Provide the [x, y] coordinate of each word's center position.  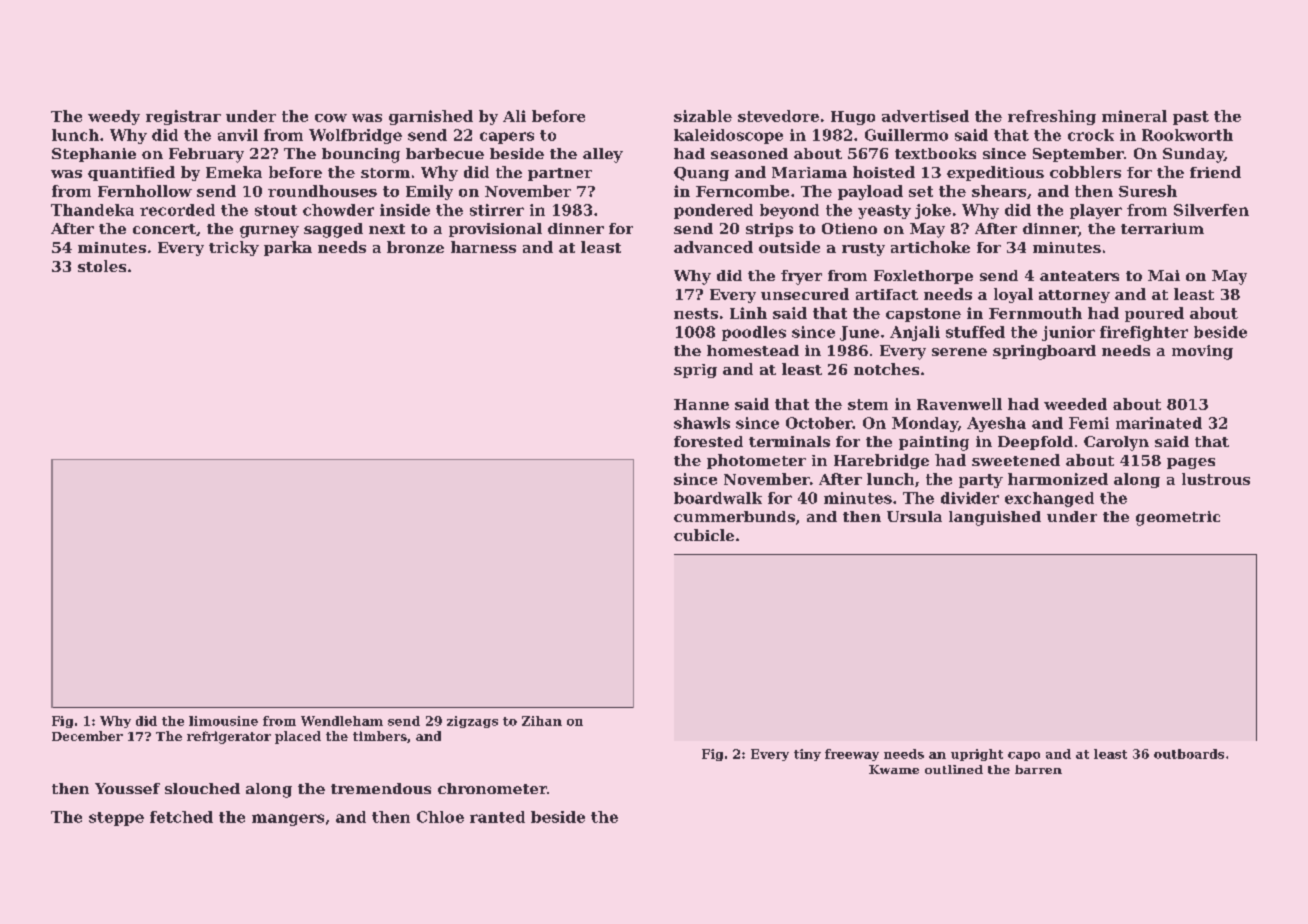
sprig [695, 371]
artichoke [930, 247]
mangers [288, 820]
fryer [801, 277]
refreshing [1052, 117]
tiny [807, 755]
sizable [703, 116]
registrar [183, 117]
